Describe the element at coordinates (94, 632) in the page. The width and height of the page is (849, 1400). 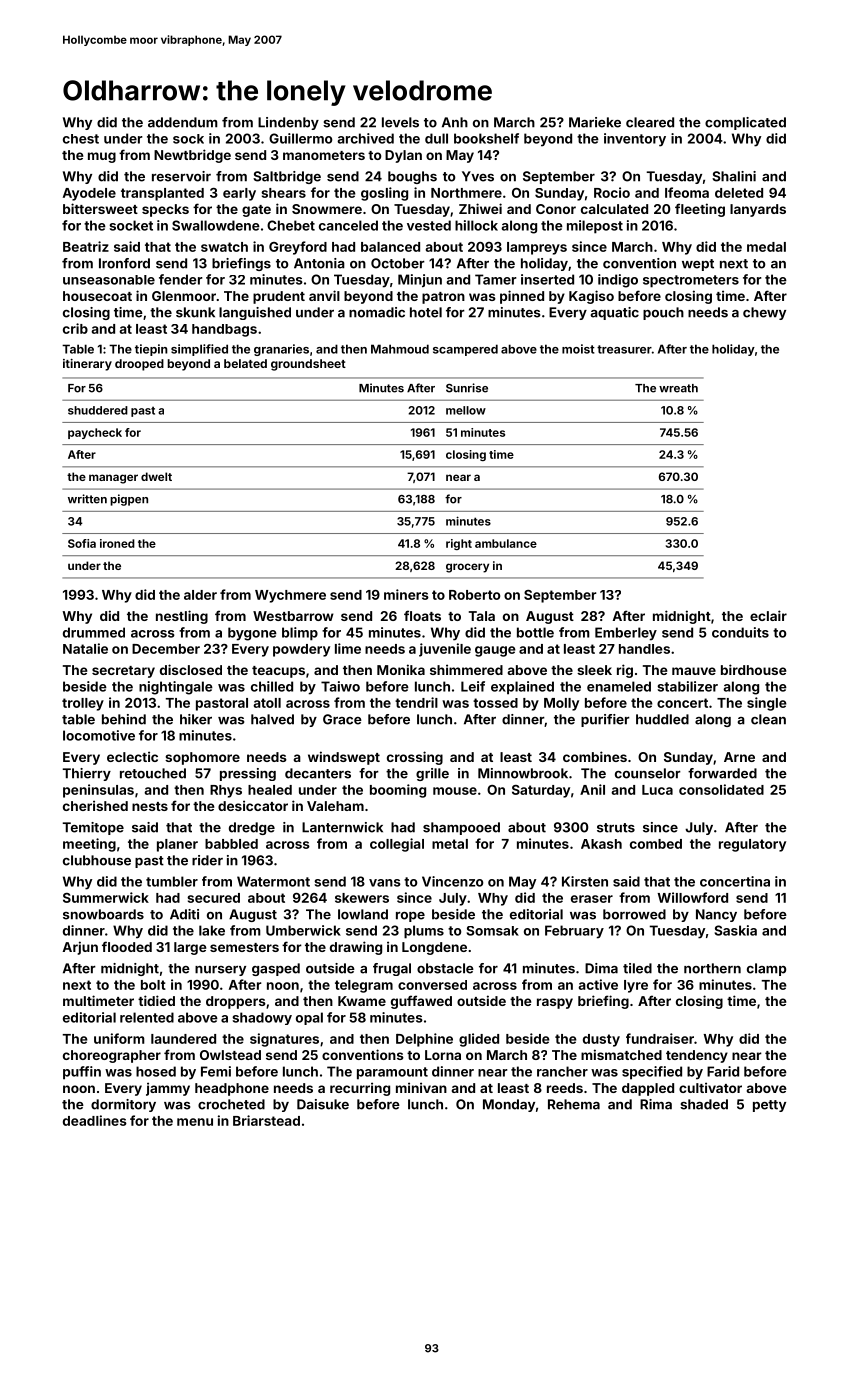
I see `drummed` at that location.
